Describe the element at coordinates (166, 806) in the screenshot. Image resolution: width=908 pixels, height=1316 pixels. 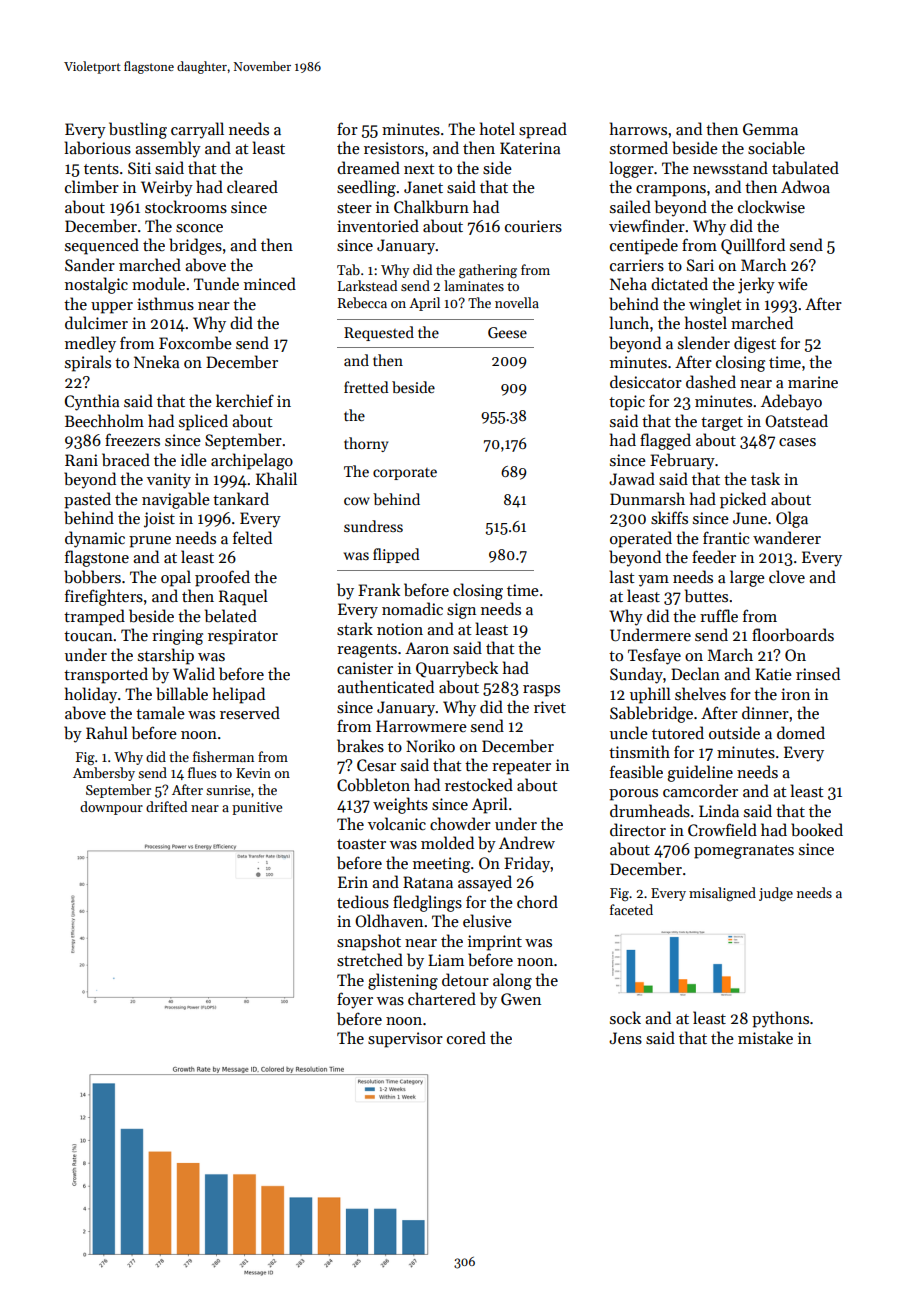
I see `drifted` at that location.
